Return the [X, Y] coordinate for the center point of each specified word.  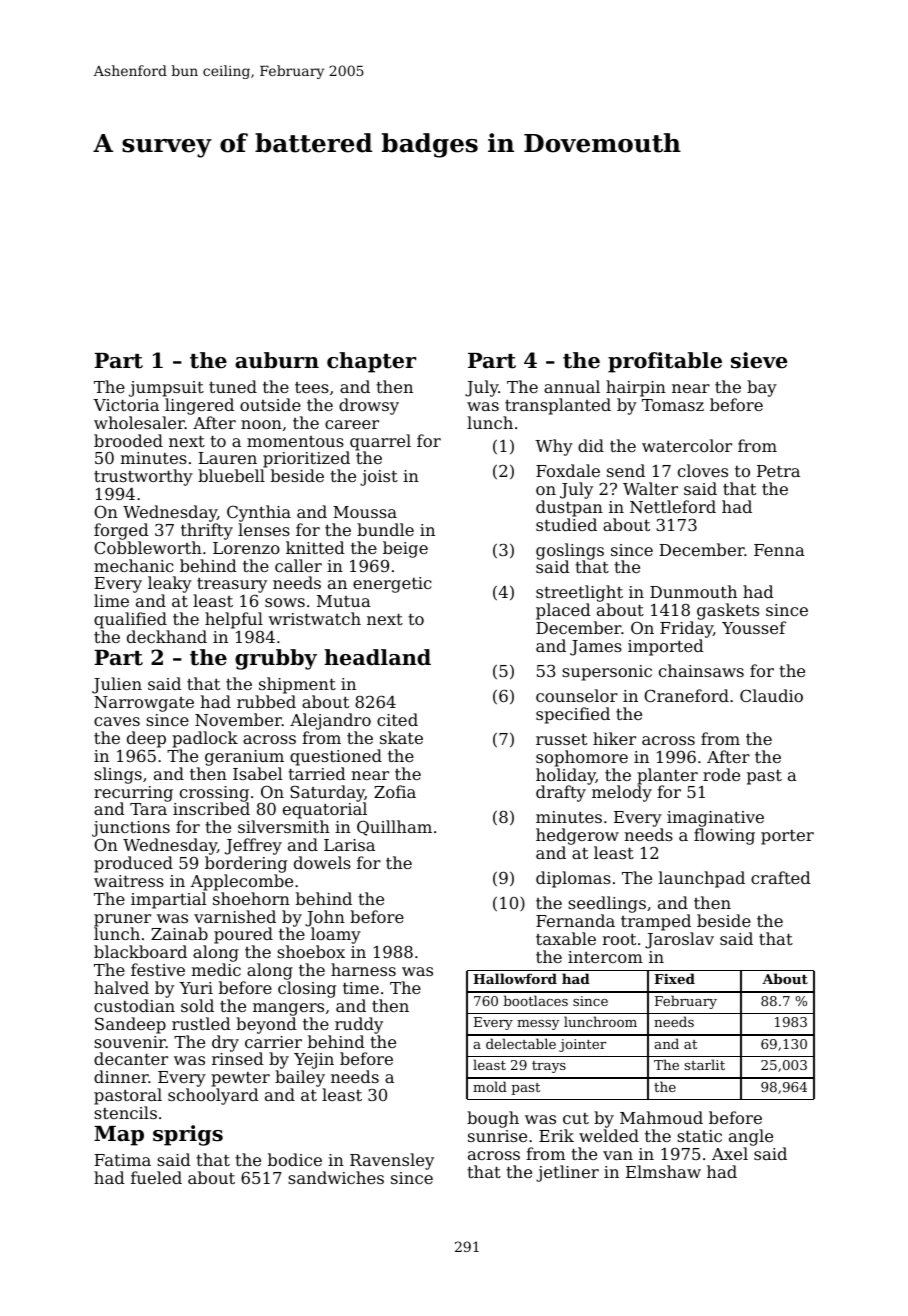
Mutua [344, 601]
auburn [277, 360]
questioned [336, 757]
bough [493, 1119]
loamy [336, 935]
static [699, 1136]
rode [721, 774]
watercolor [687, 445]
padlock [205, 739]
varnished [235, 916]
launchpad [702, 879]
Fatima [122, 1160]
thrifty [207, 531]
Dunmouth [693, 591]
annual [572, 386]
